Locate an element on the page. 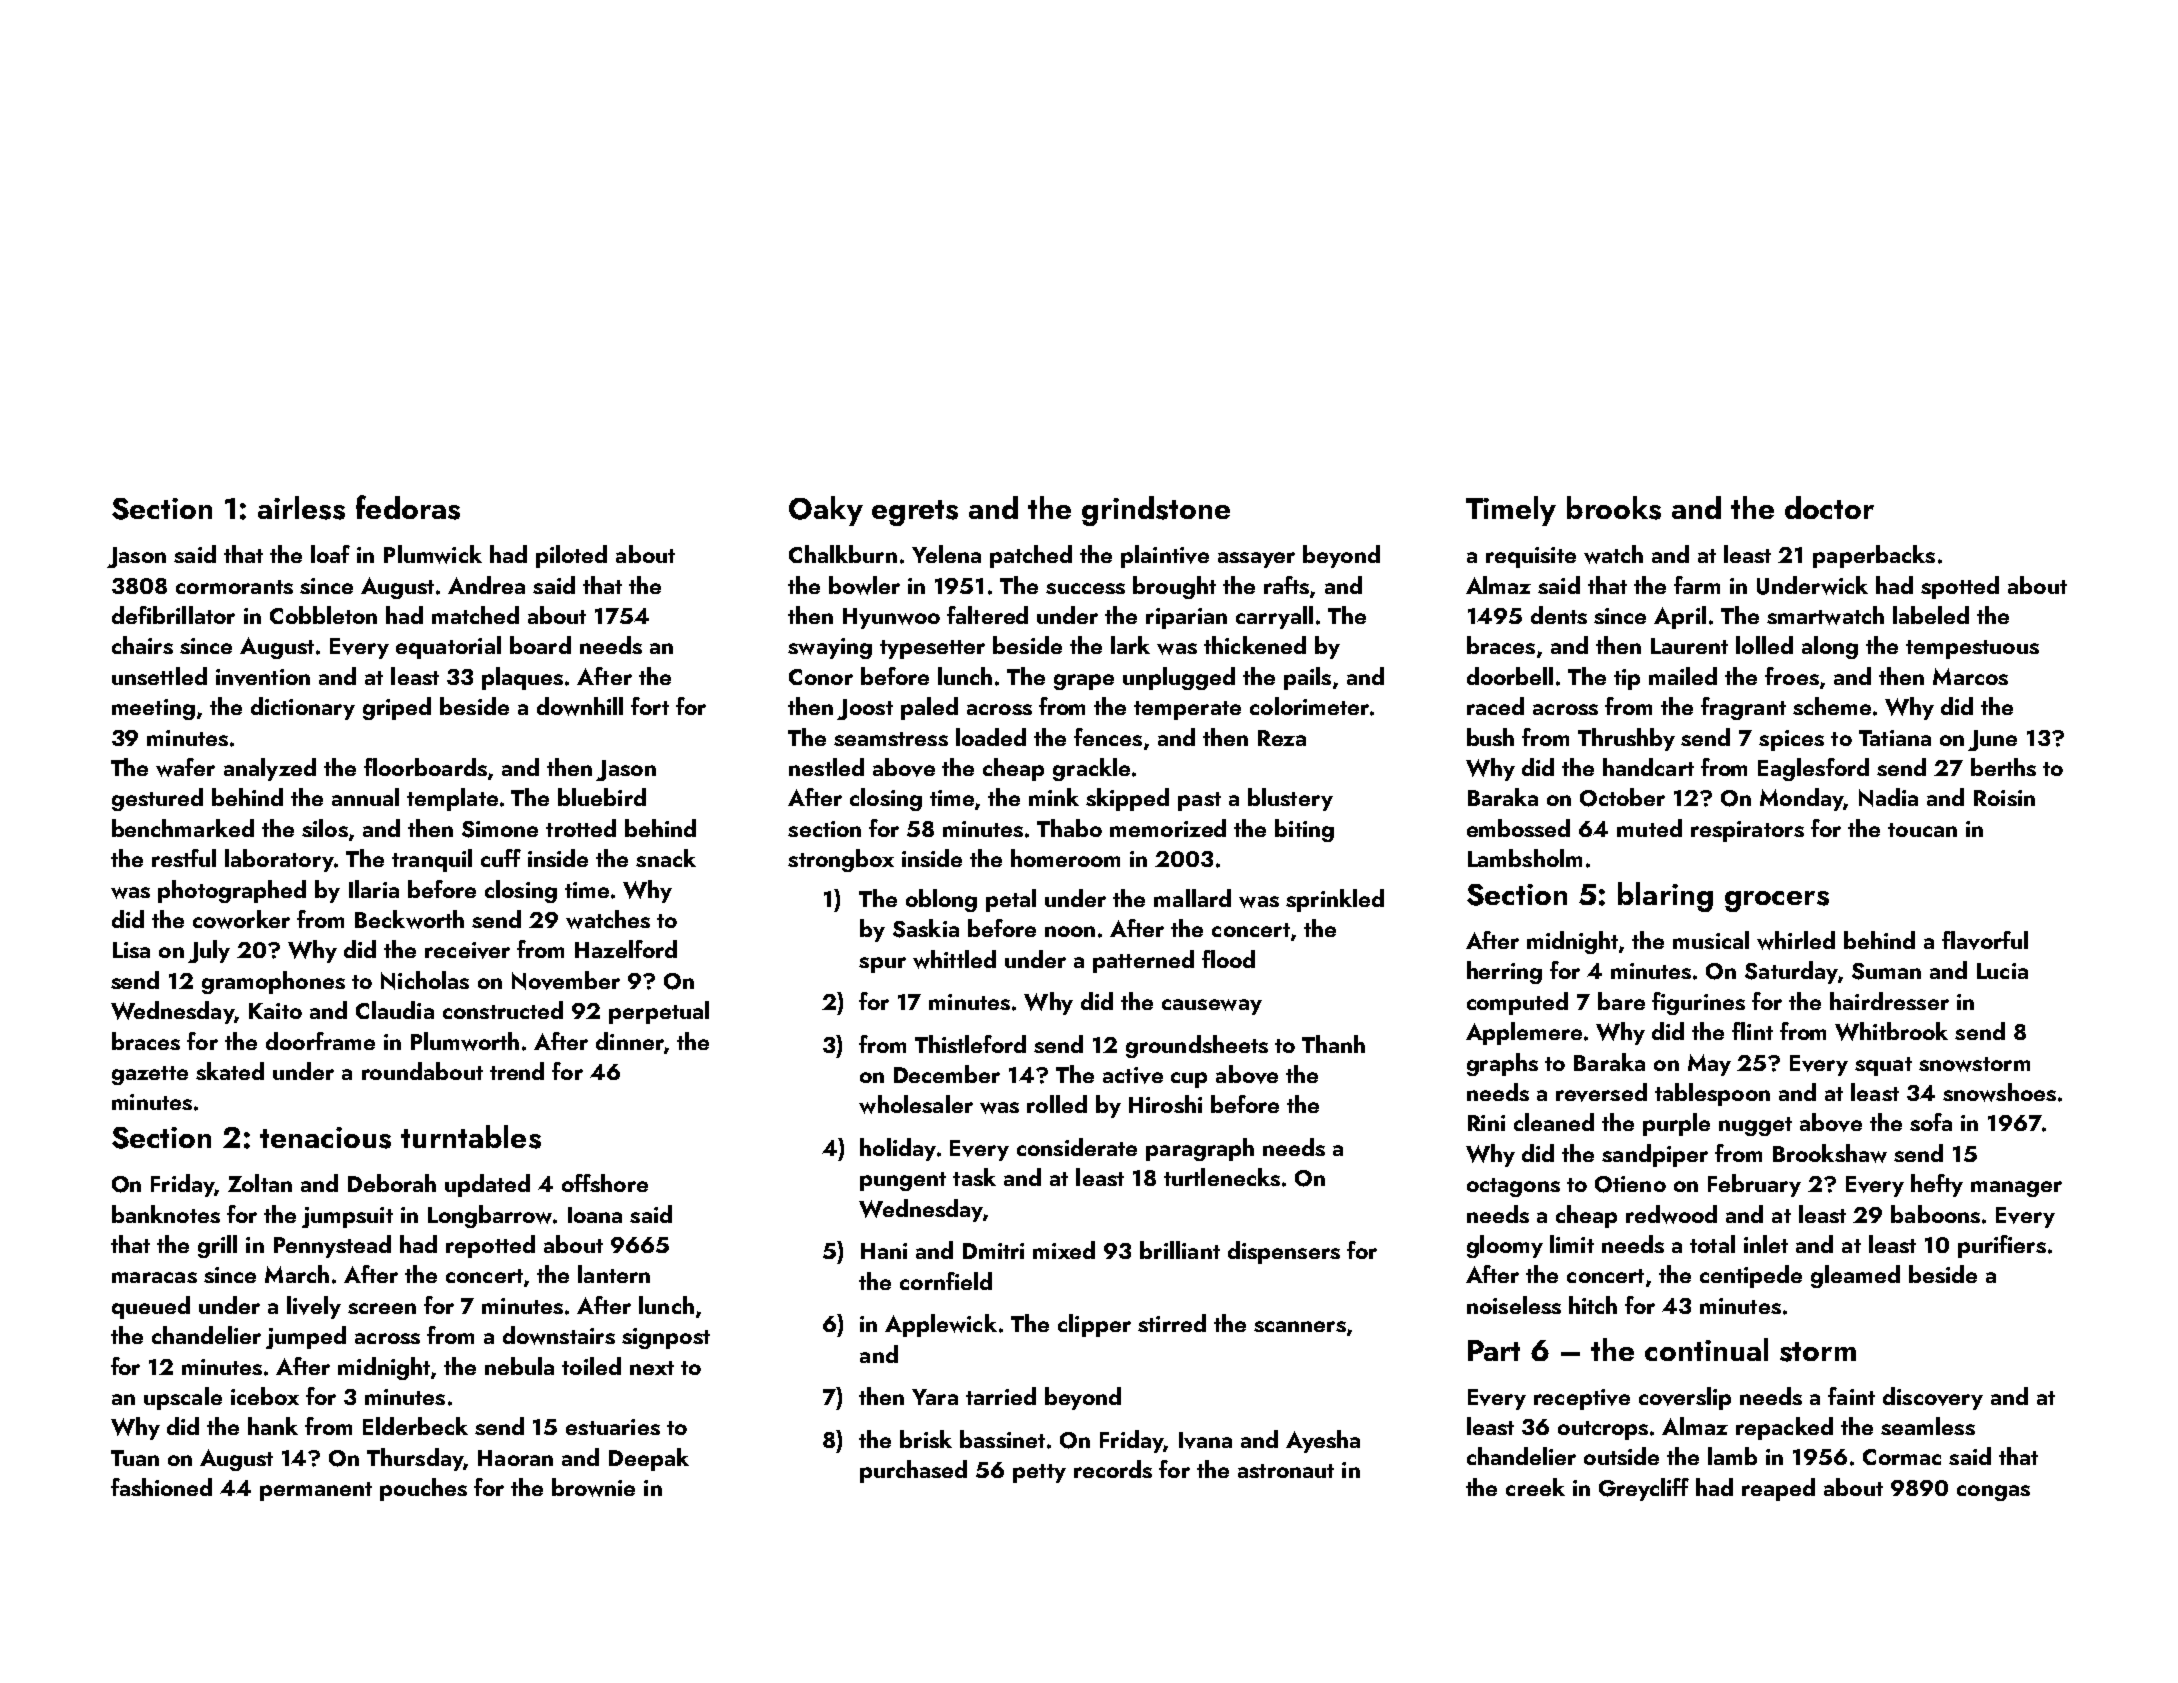 This image has width=2178, height=1683. analyzed is located at coordinates (270, 769).
